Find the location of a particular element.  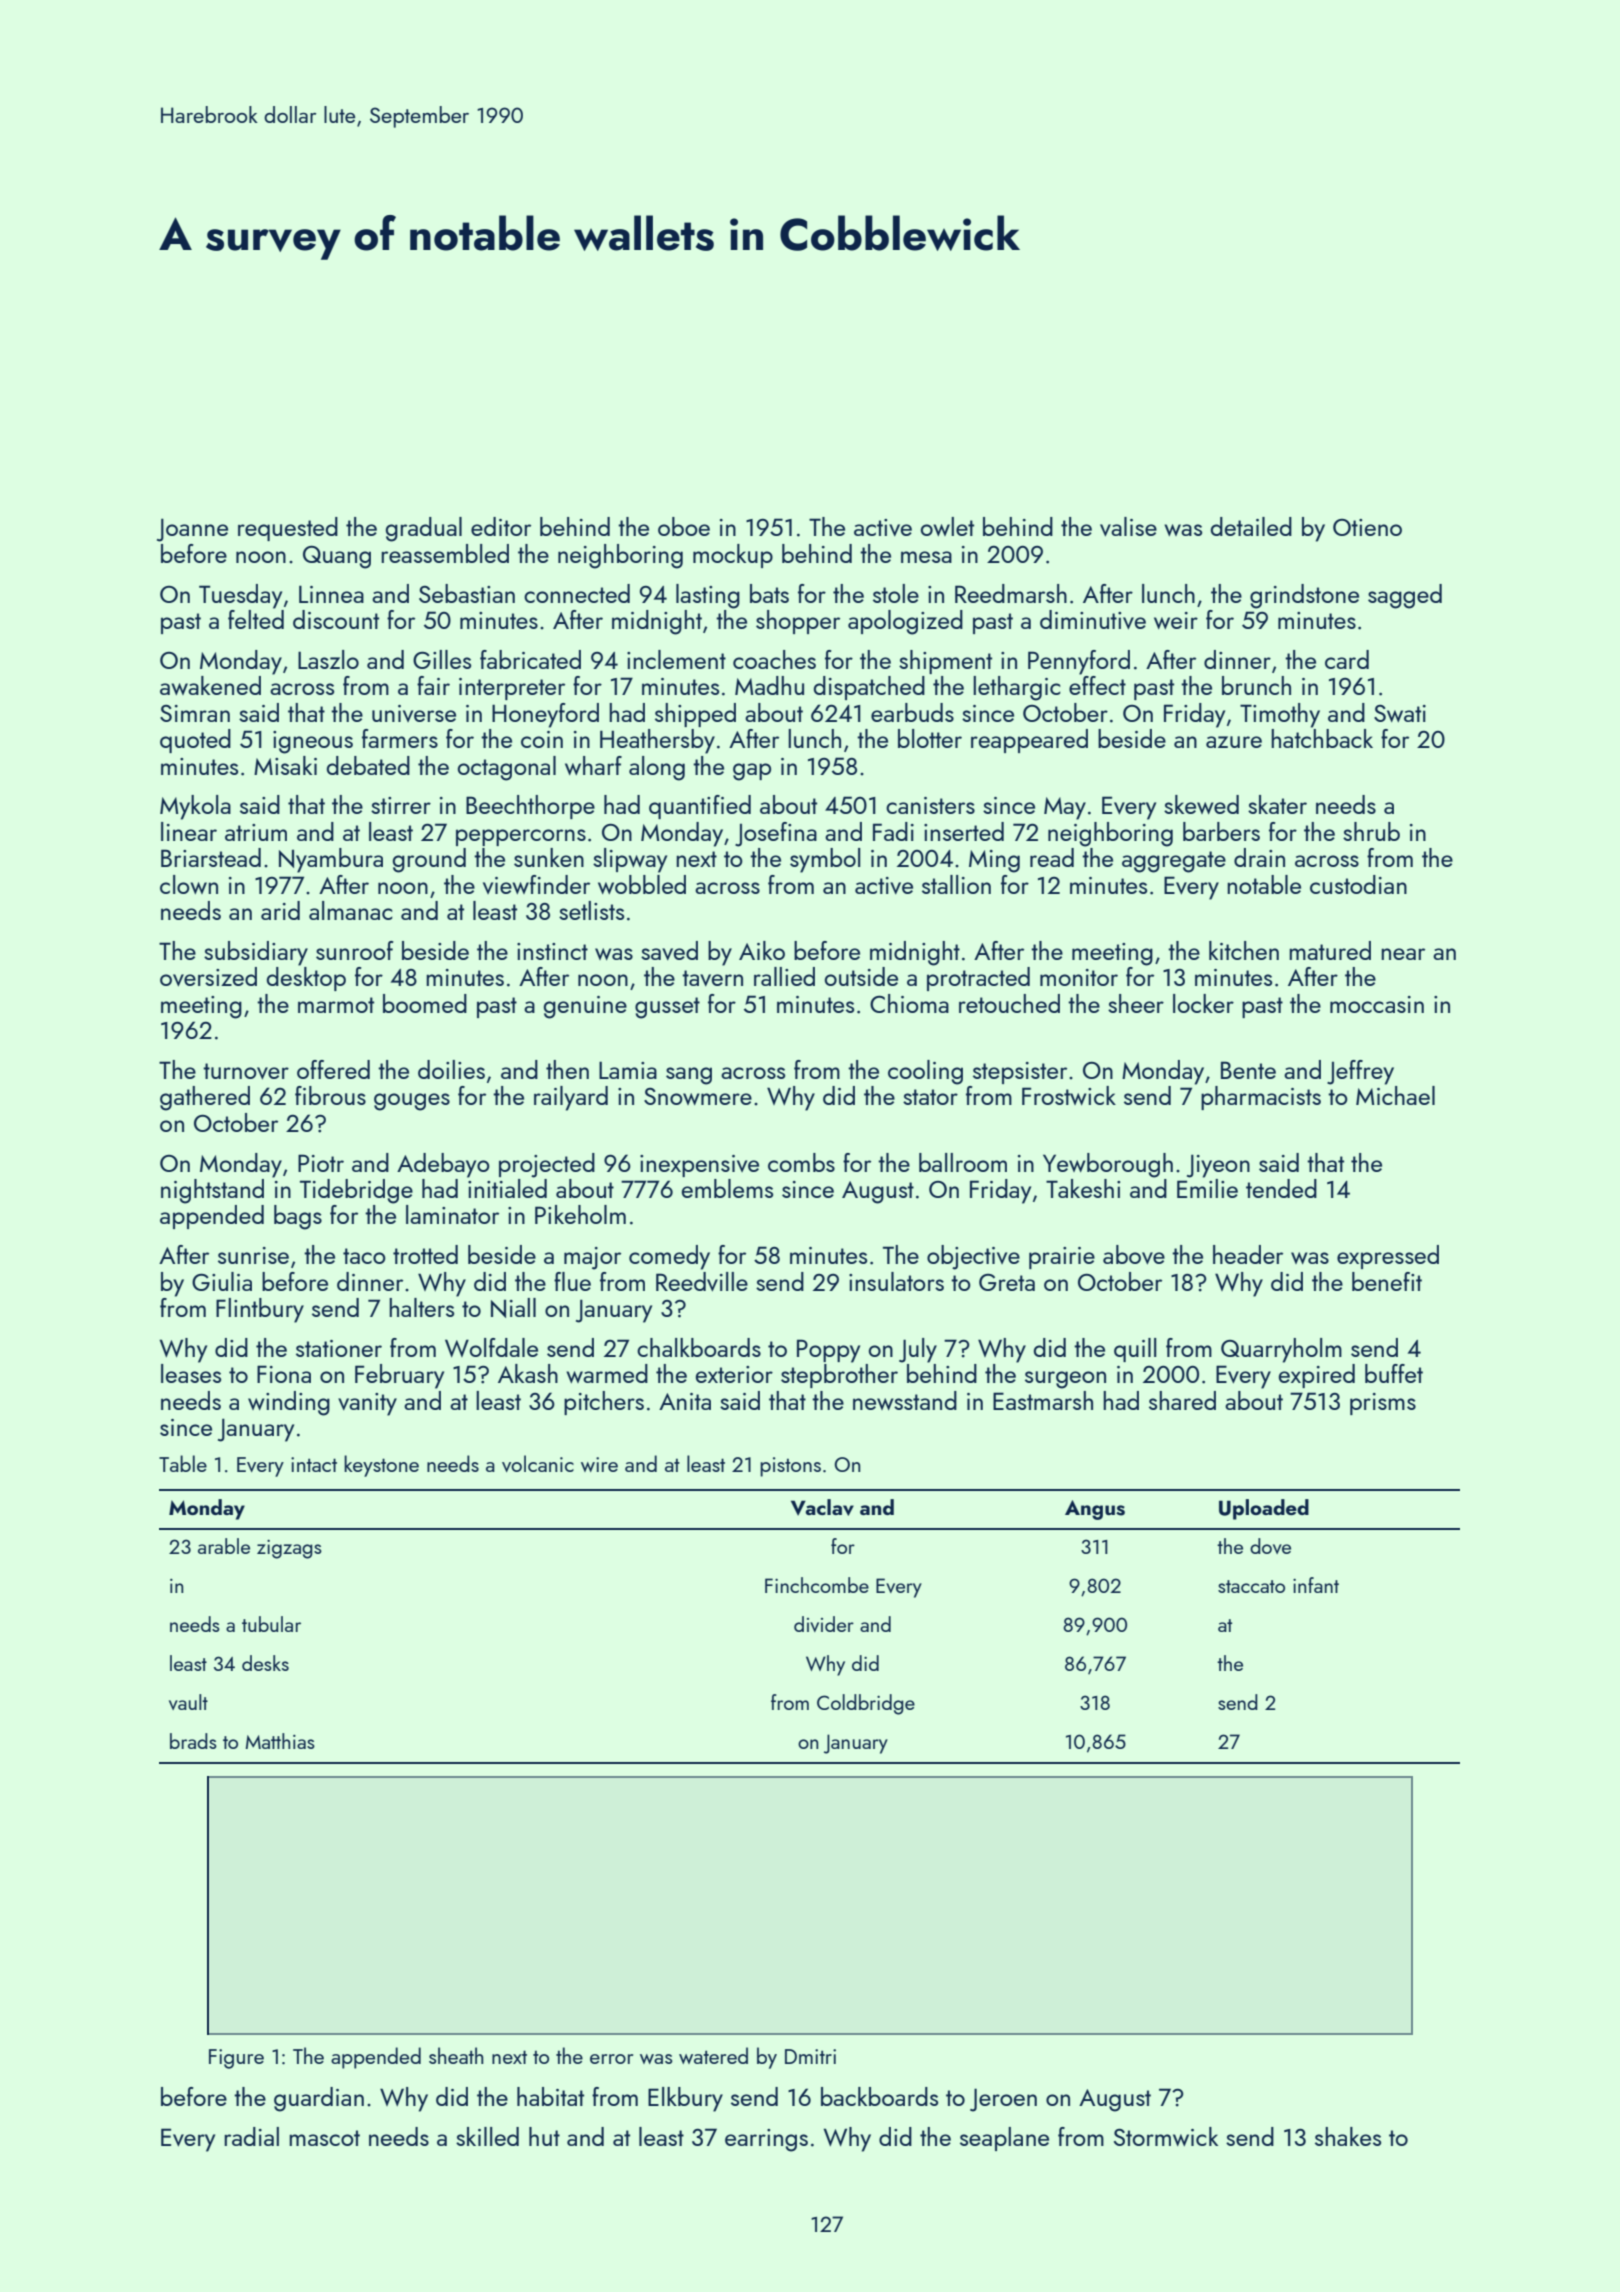

earbuds is located at coordinates (912, 712).
